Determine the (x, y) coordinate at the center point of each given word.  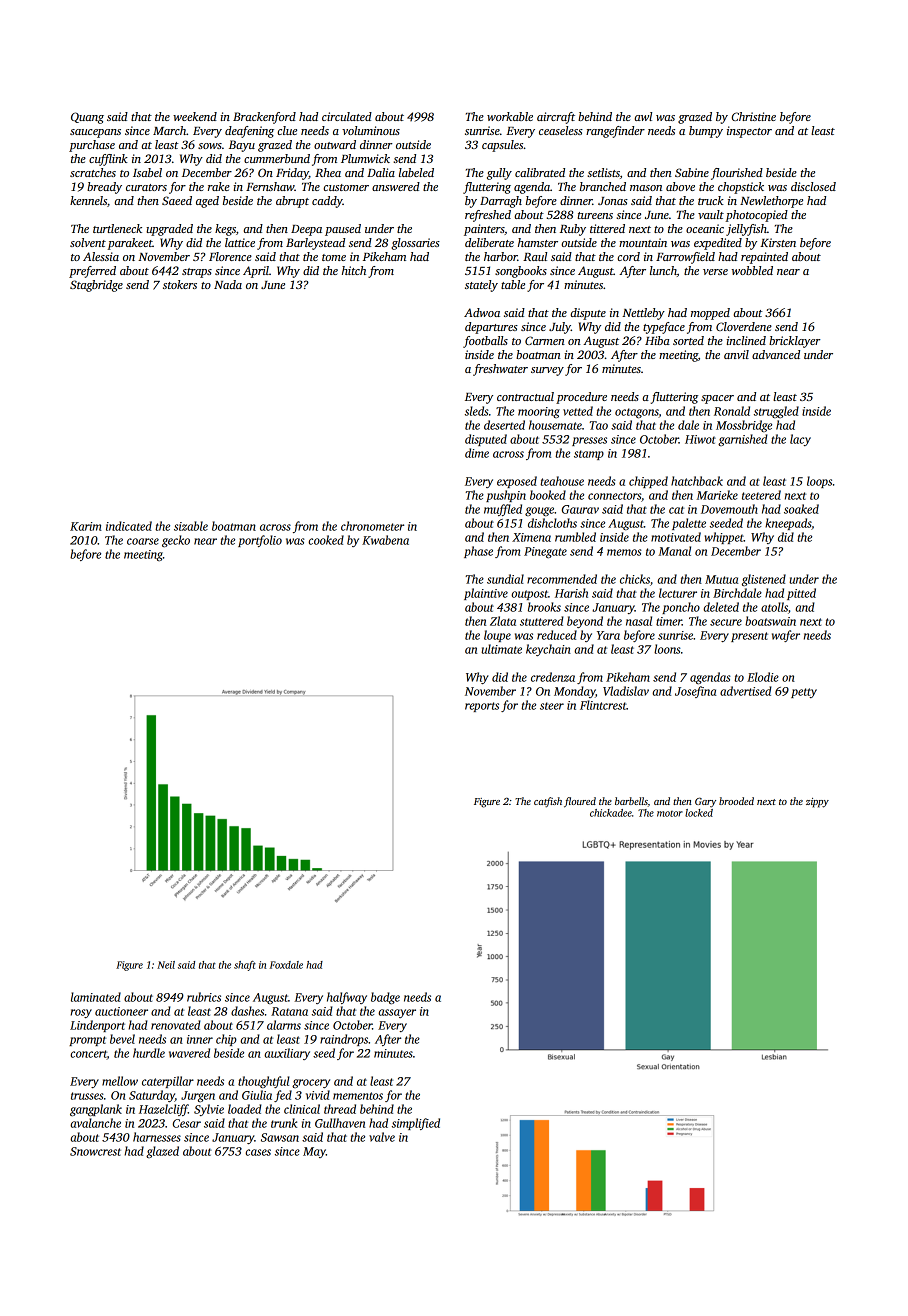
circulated (347, 116)
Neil (166, 965)
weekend (195, 116)
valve (382, 1137)
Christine (754, 116)
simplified (416, 1124)
